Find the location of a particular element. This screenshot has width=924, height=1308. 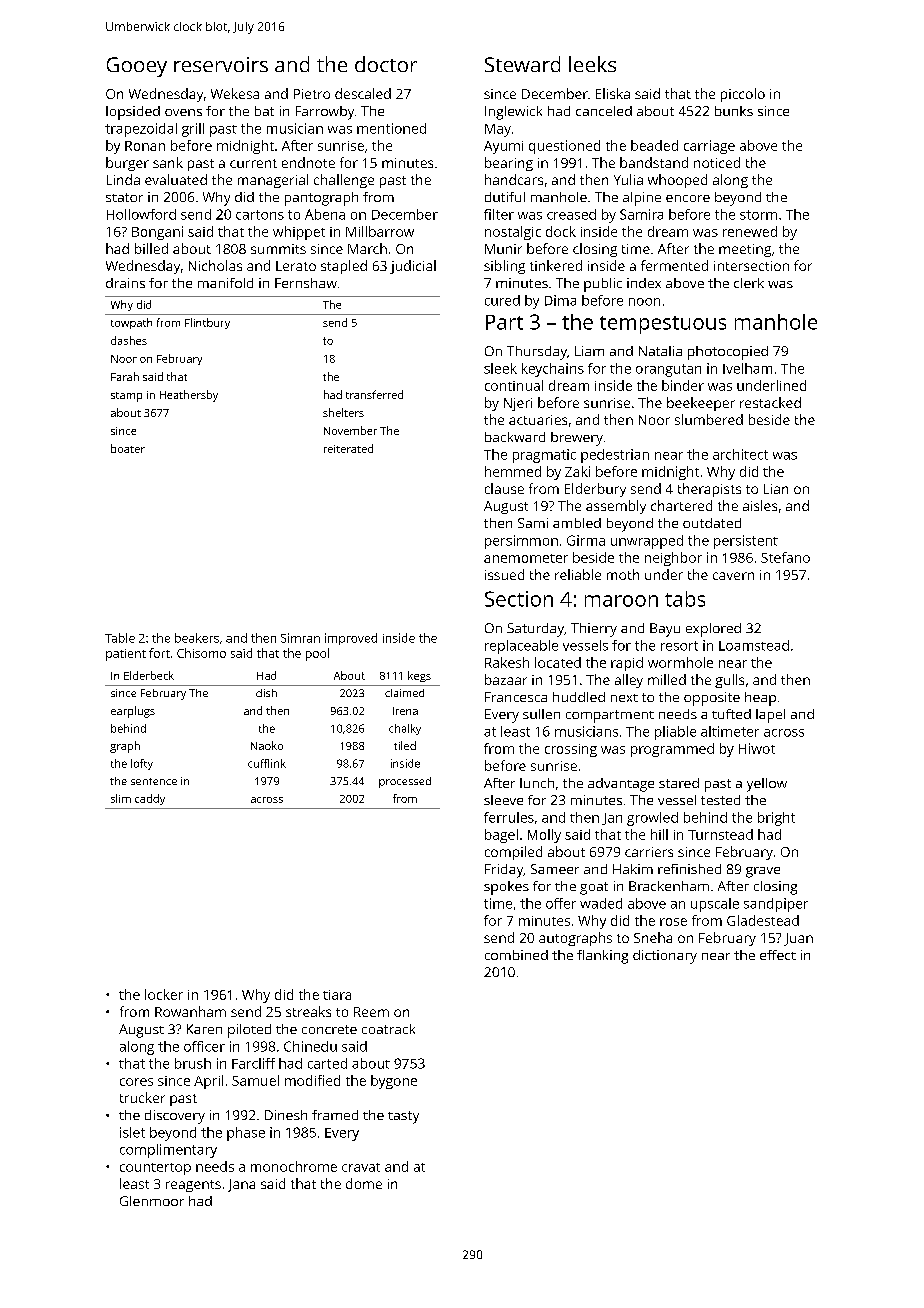

combined is located at coordinates (516, 955).
